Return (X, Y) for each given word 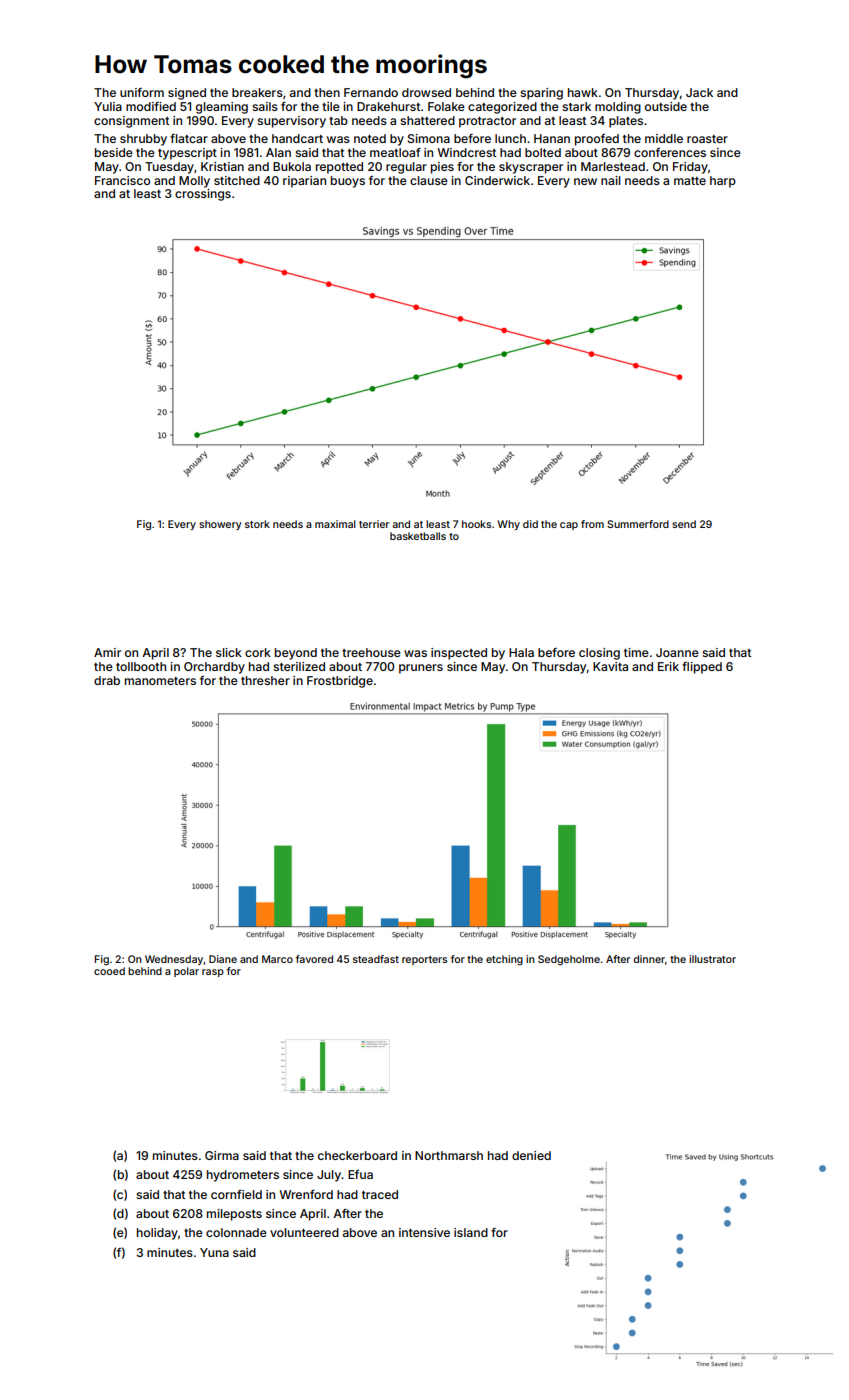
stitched (237, 180)
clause (429, 180)
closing (599, 654)
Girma (222, 1155)
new (585, 181)
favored (314, 959)
